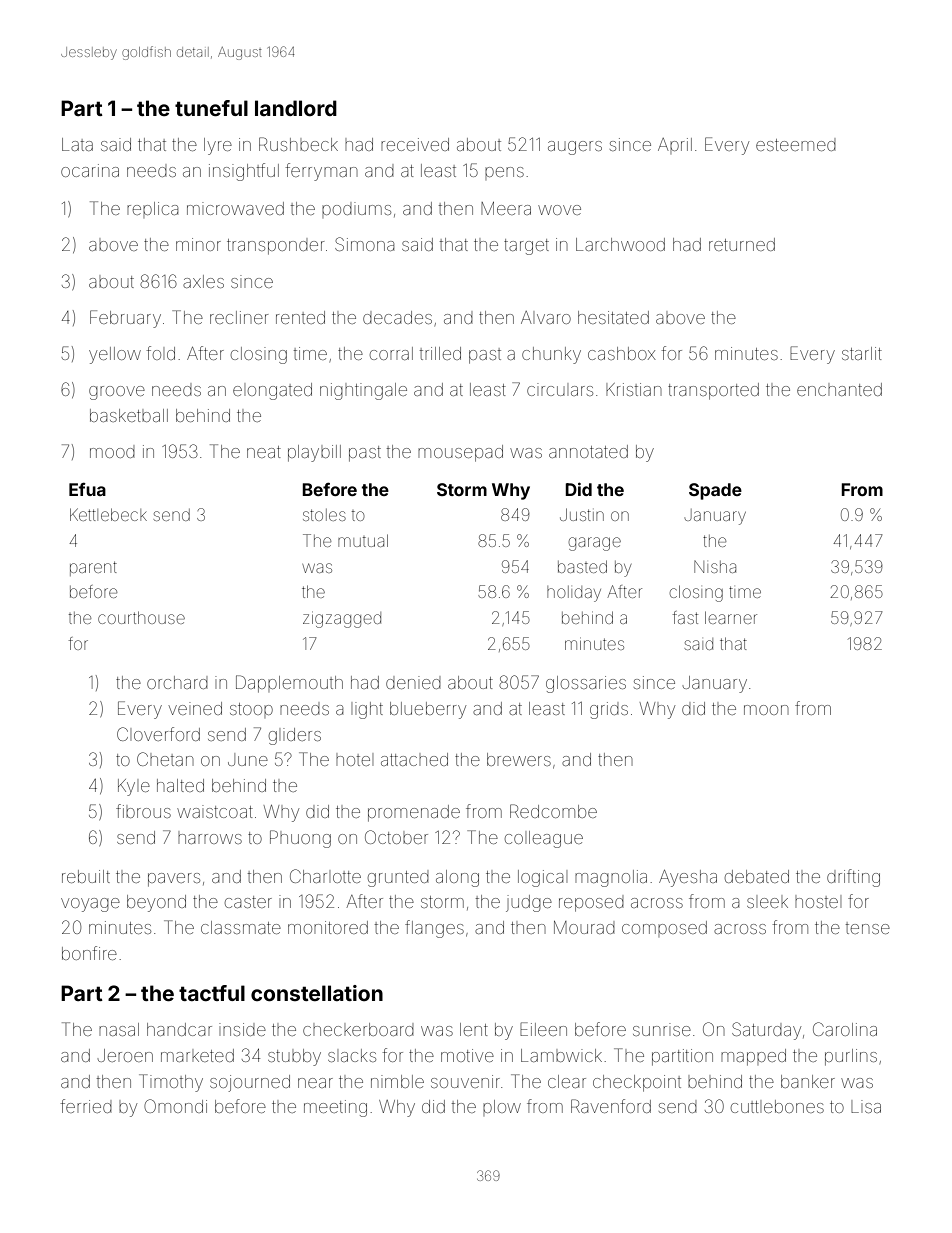 Image resolution: width=952 pixels, height=1233 pixels. What do you see at coordinates (742, 244) in the image?
I see `returned` at bounding box center [742, 244].
